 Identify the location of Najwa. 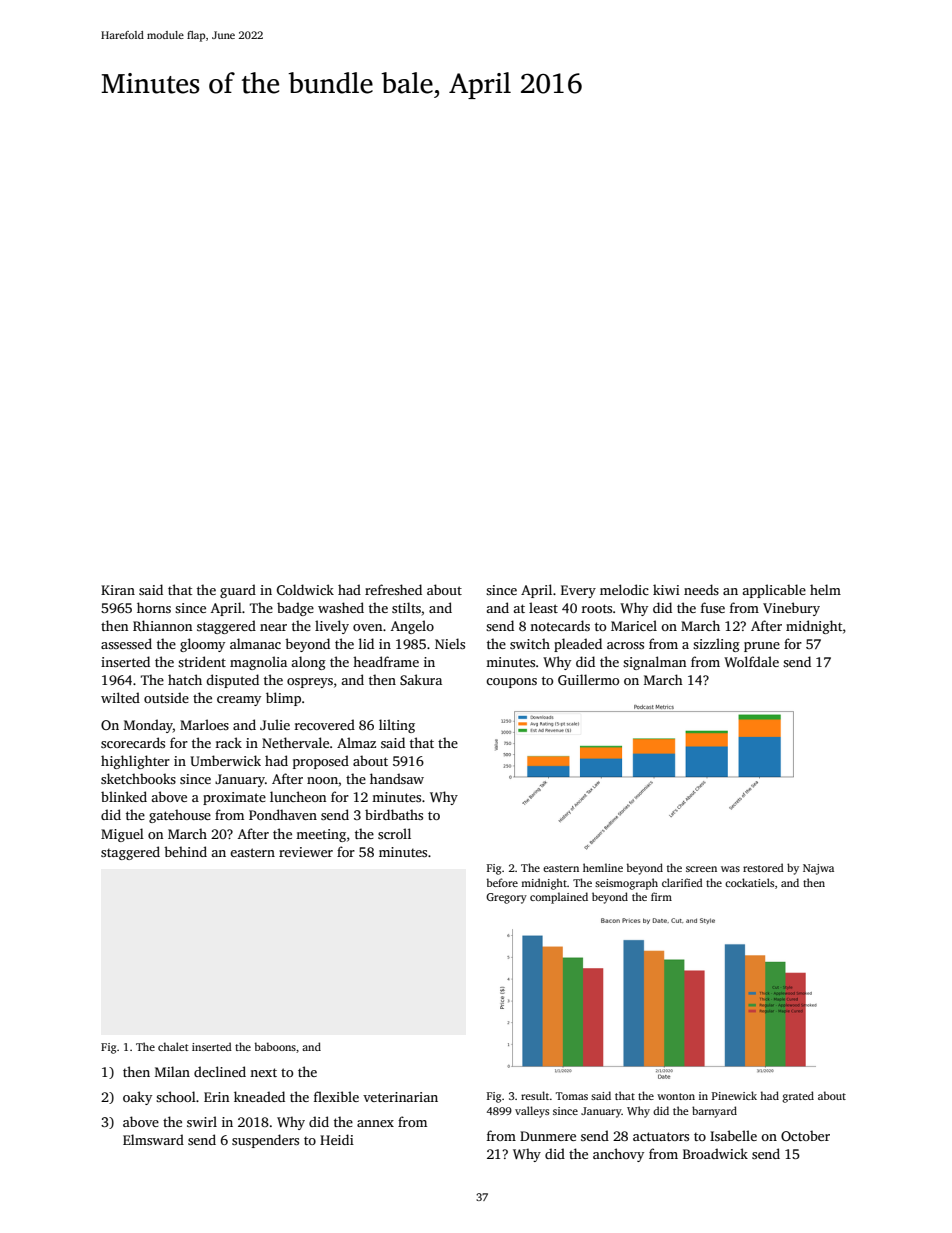
(818, 869).
